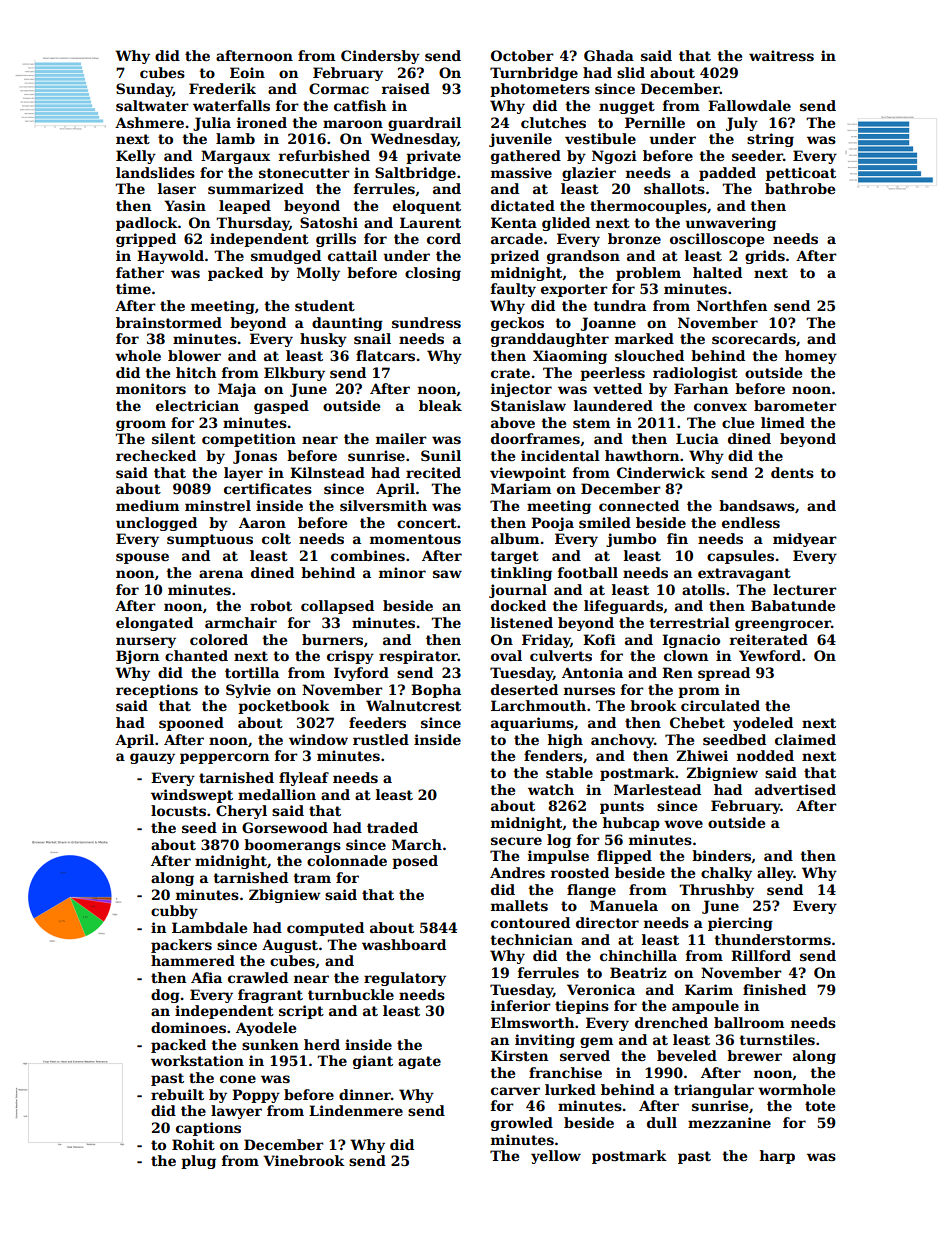  Describe the element at coordinates (777, 1157) in the image. I see `harp` at that location.
